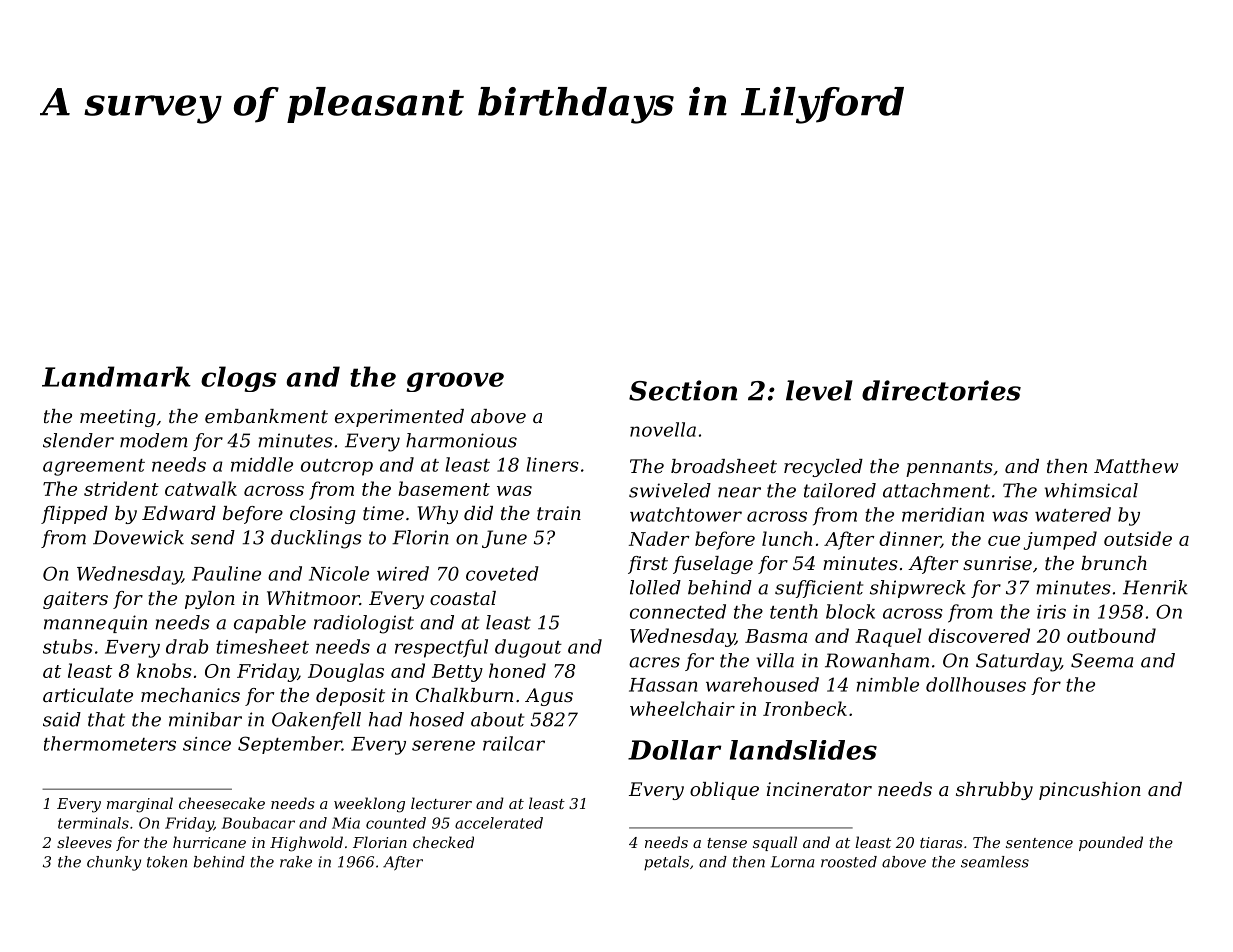 The width and height of the screenshot is (1233, 952). I want to click on rake, so click(296, 862).
